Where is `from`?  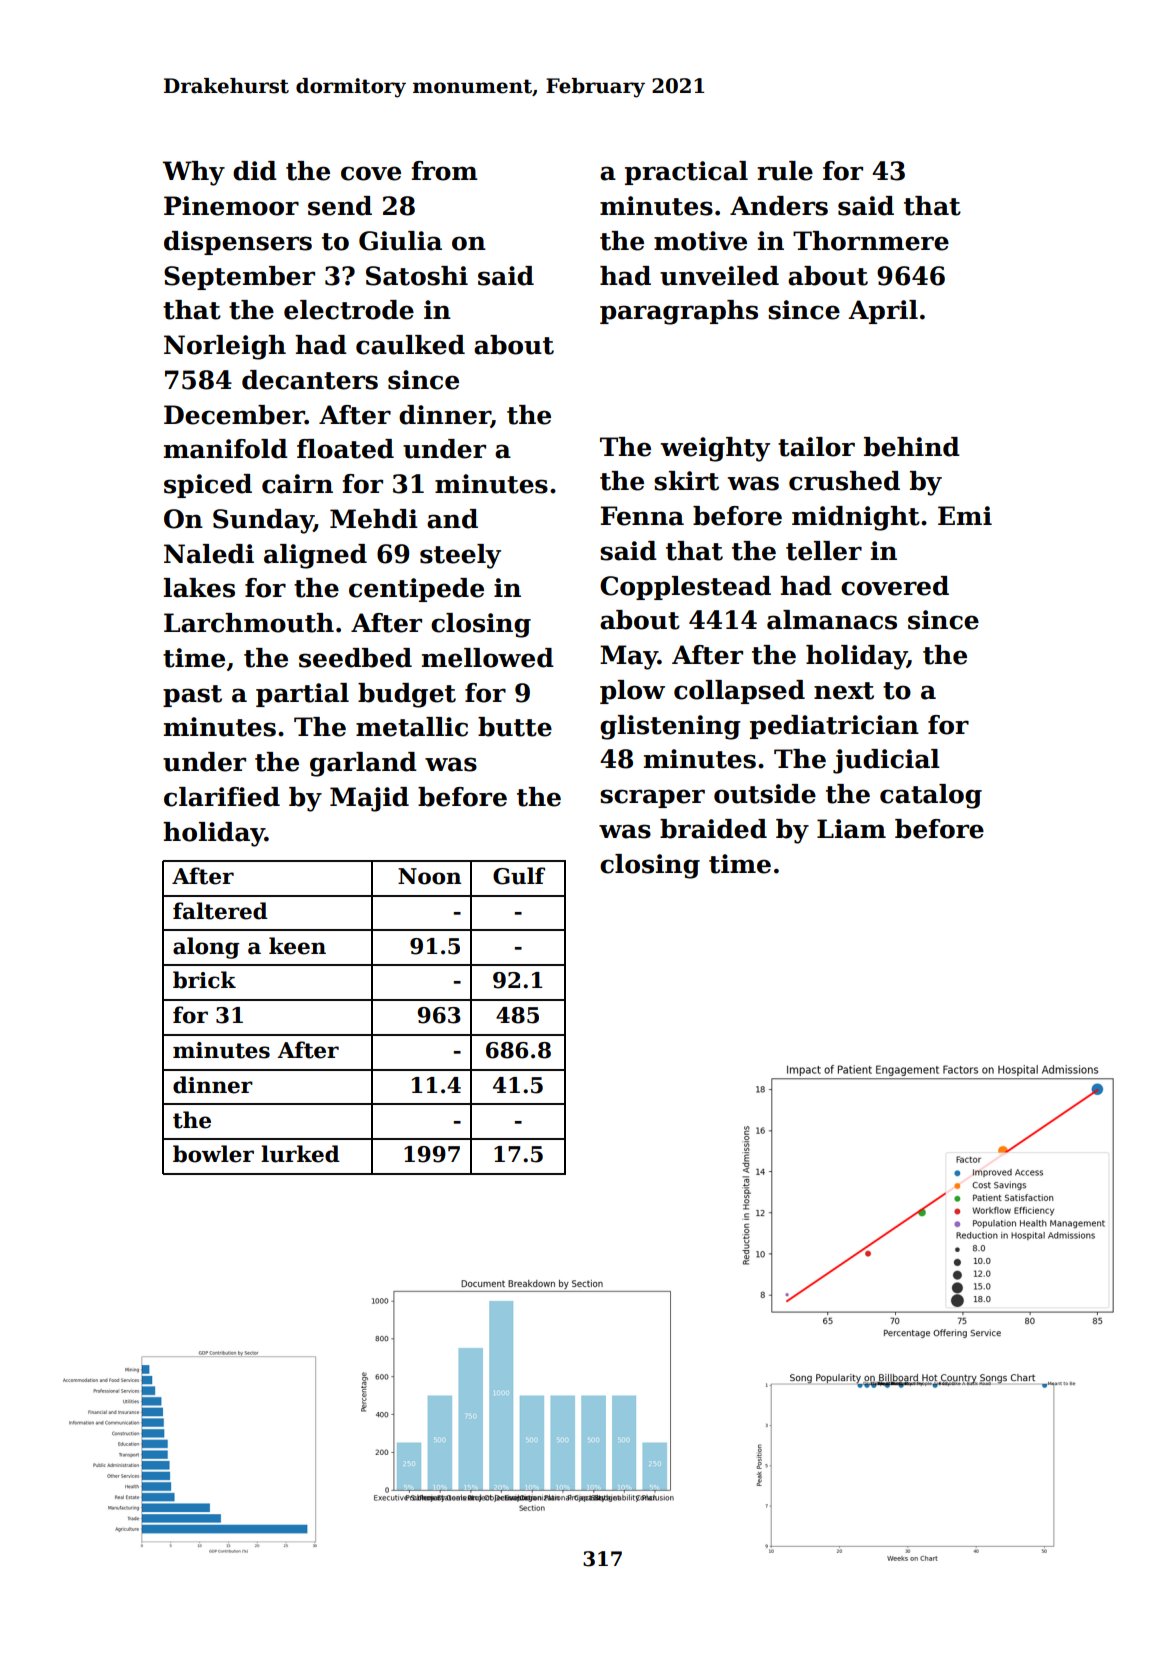 from is located at coordinates (444, 171).
